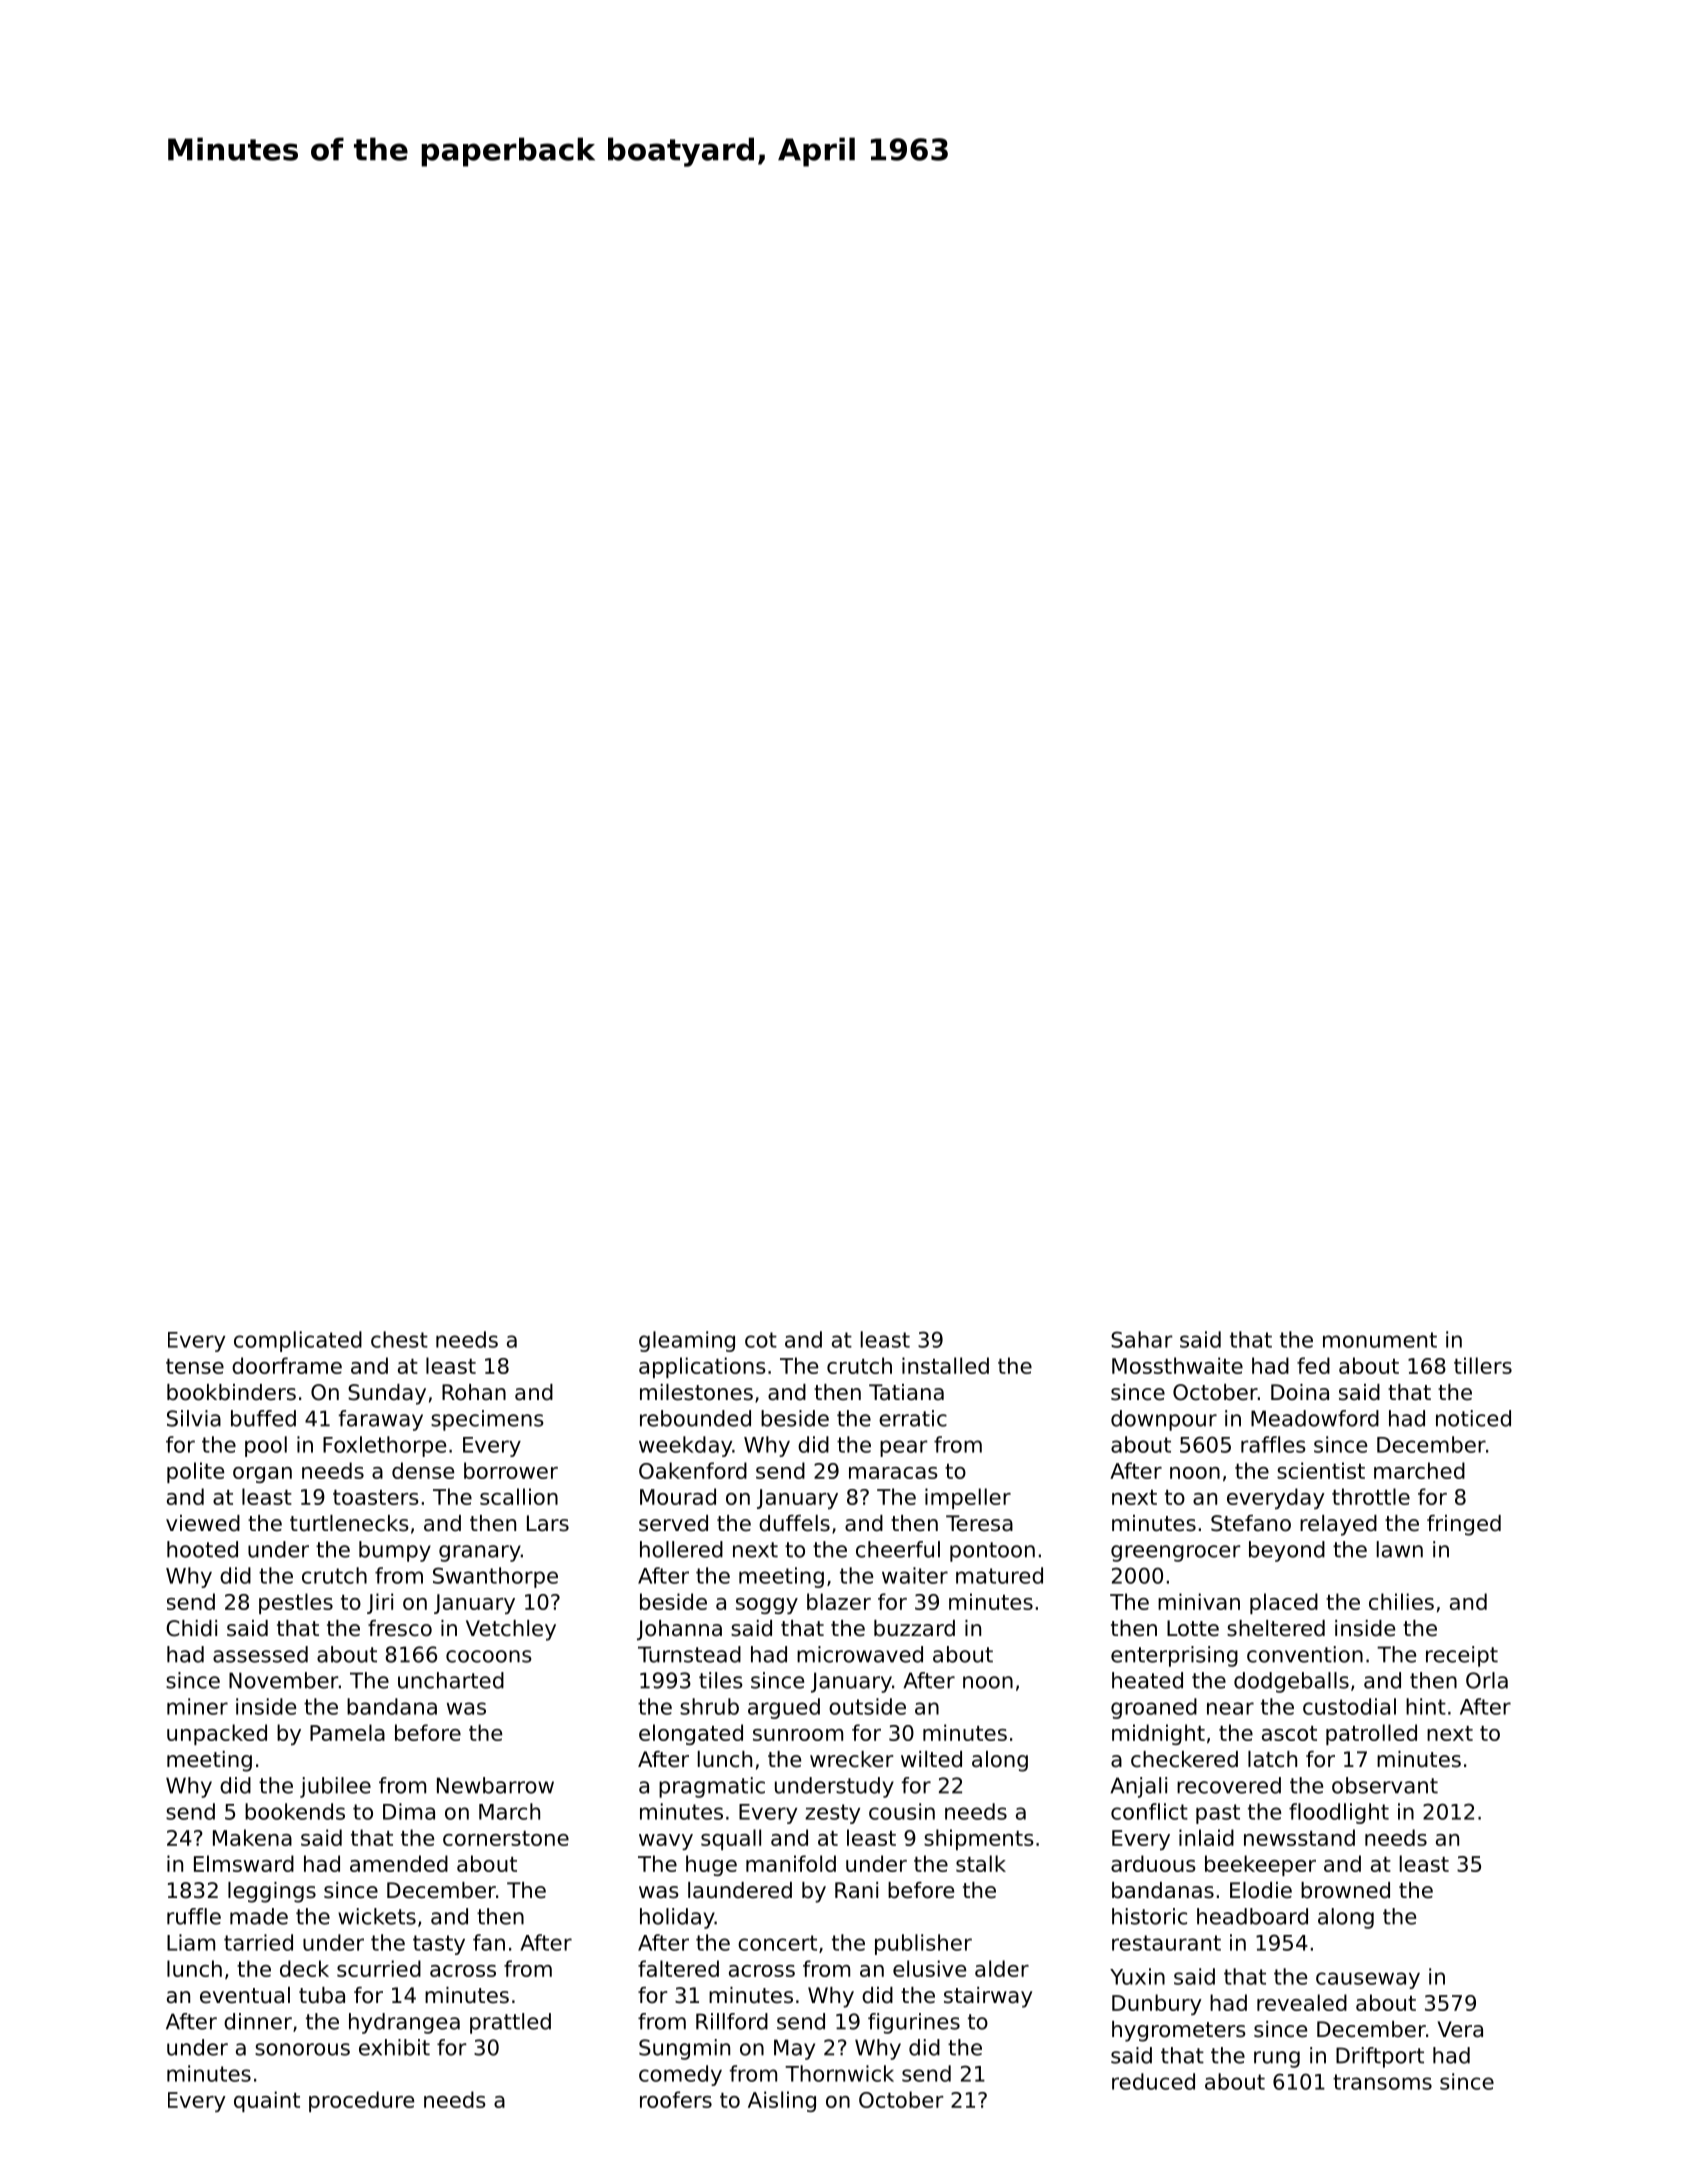  Describe the element at coordinates (1380, 1340) in the document. I see `monument` at that location.
